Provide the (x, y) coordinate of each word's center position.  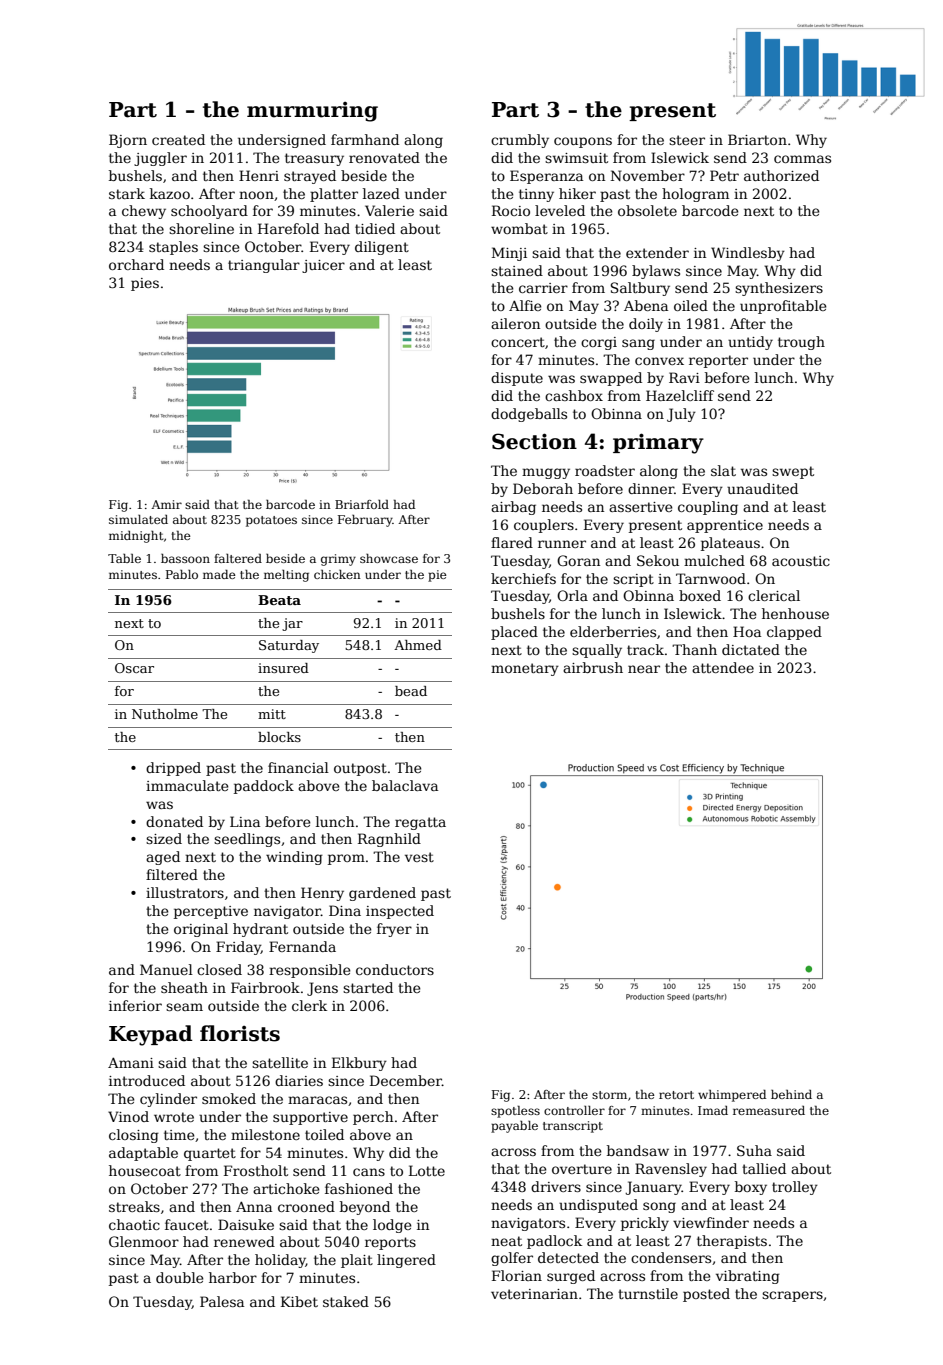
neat (506, 1241)
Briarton (757, 139)
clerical (774, 595)
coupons (583, 142)
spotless (515, 1112)
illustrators (185, 892)
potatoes (271, 521)
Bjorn (128, 141)
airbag (513, 508)
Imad (713, 1110)
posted (706, 1295)
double (180, 1277)
